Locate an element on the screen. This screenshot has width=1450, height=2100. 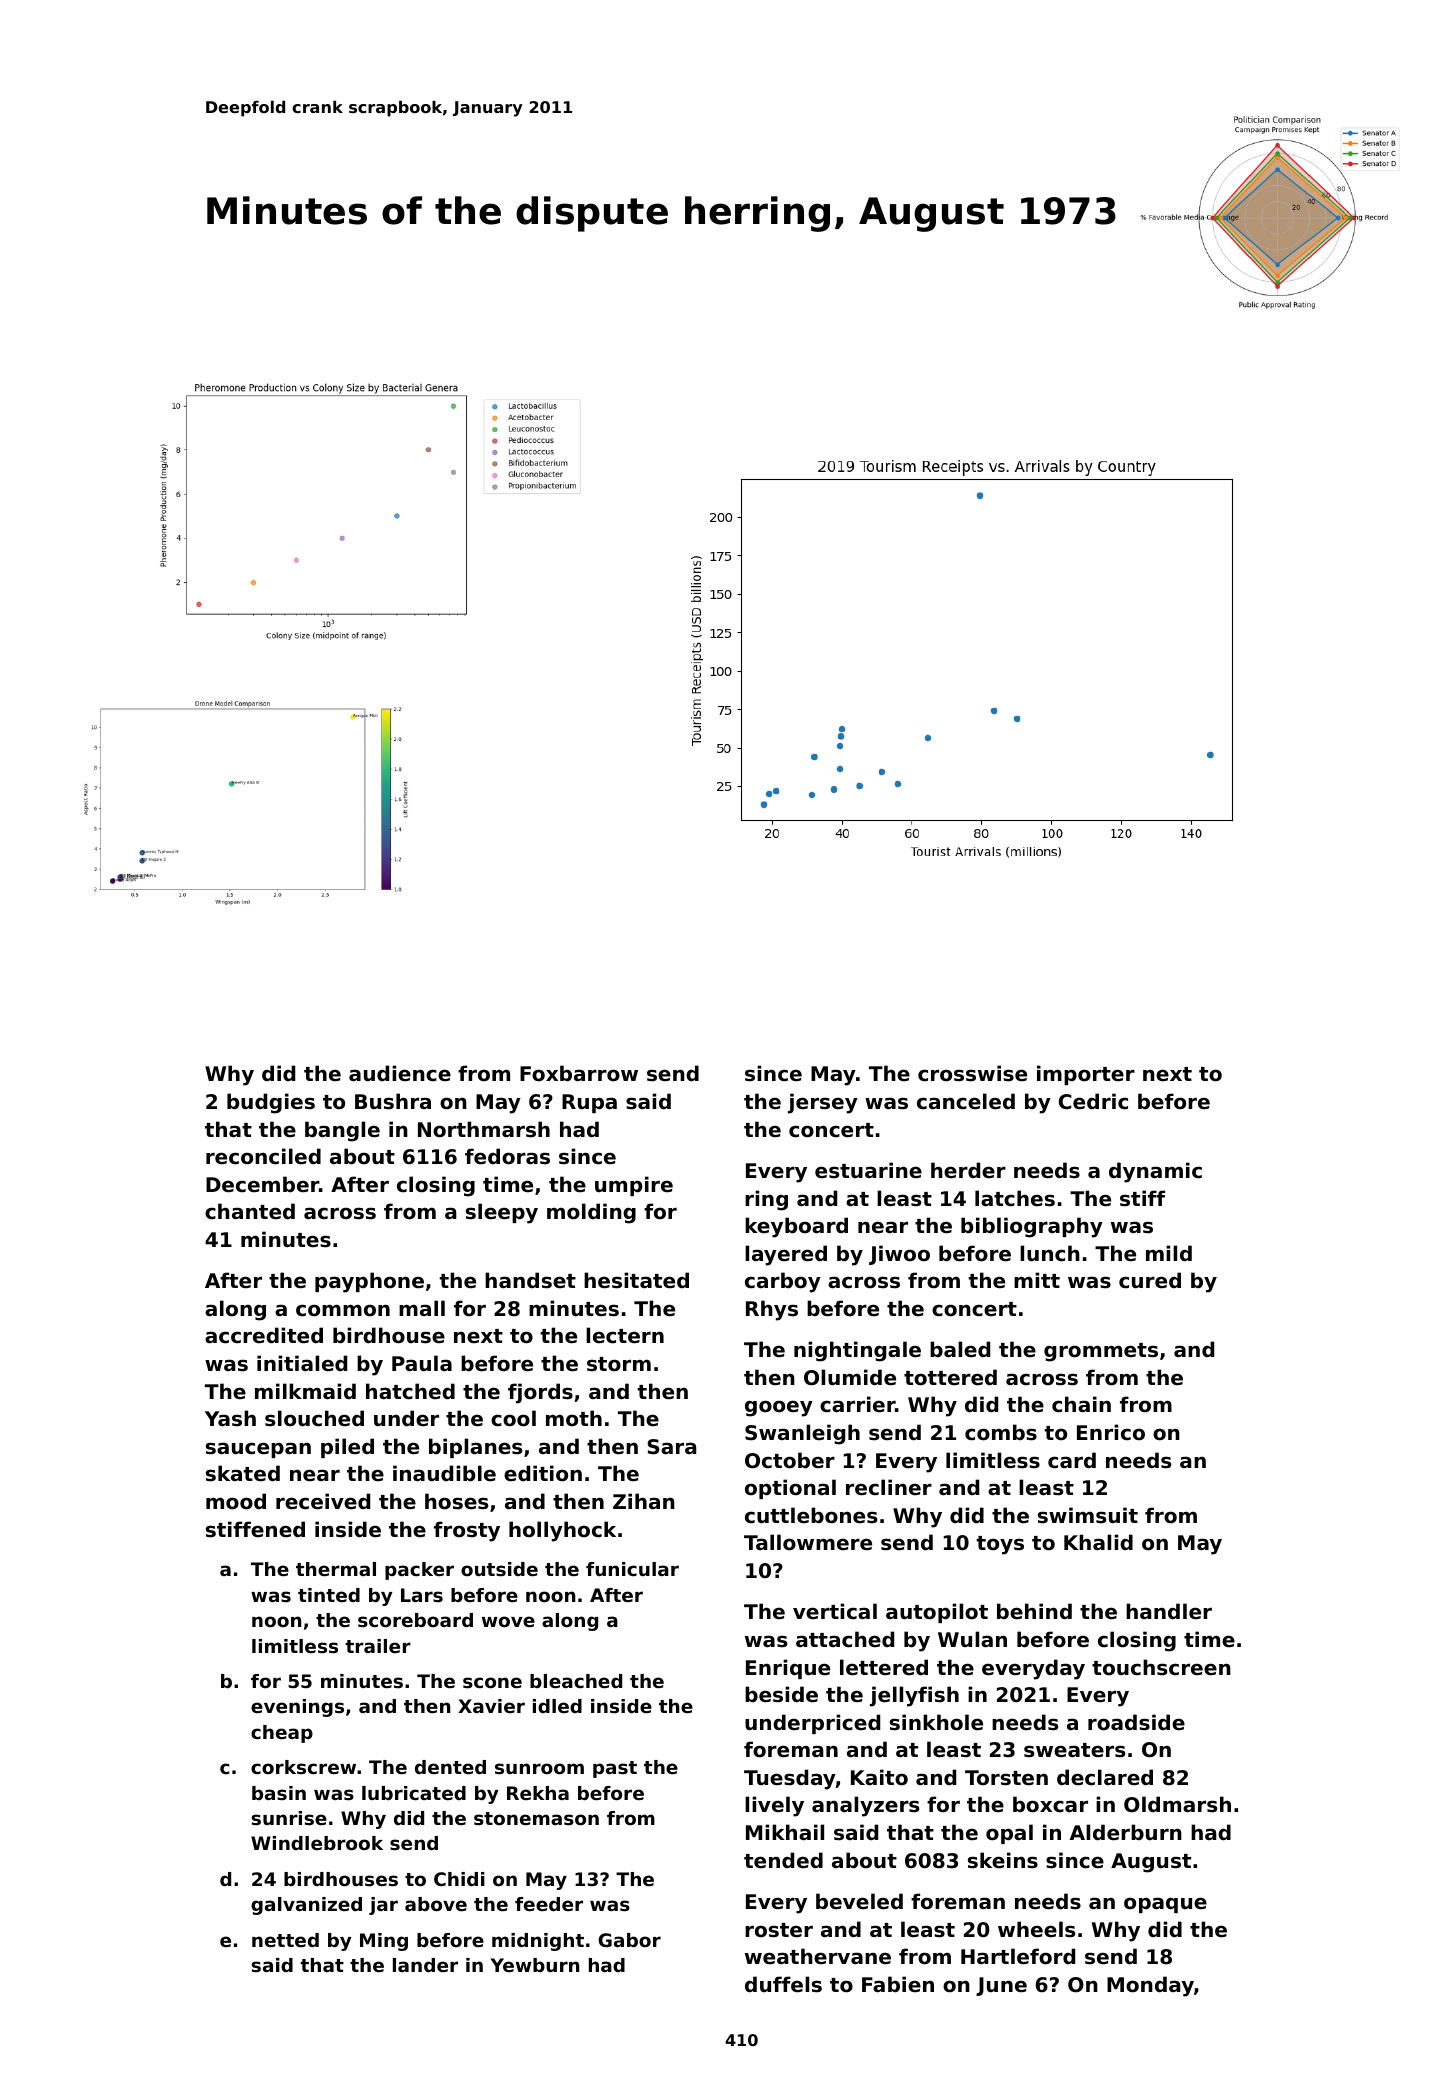
Cedric is located at coordinates (1093, 1101).
